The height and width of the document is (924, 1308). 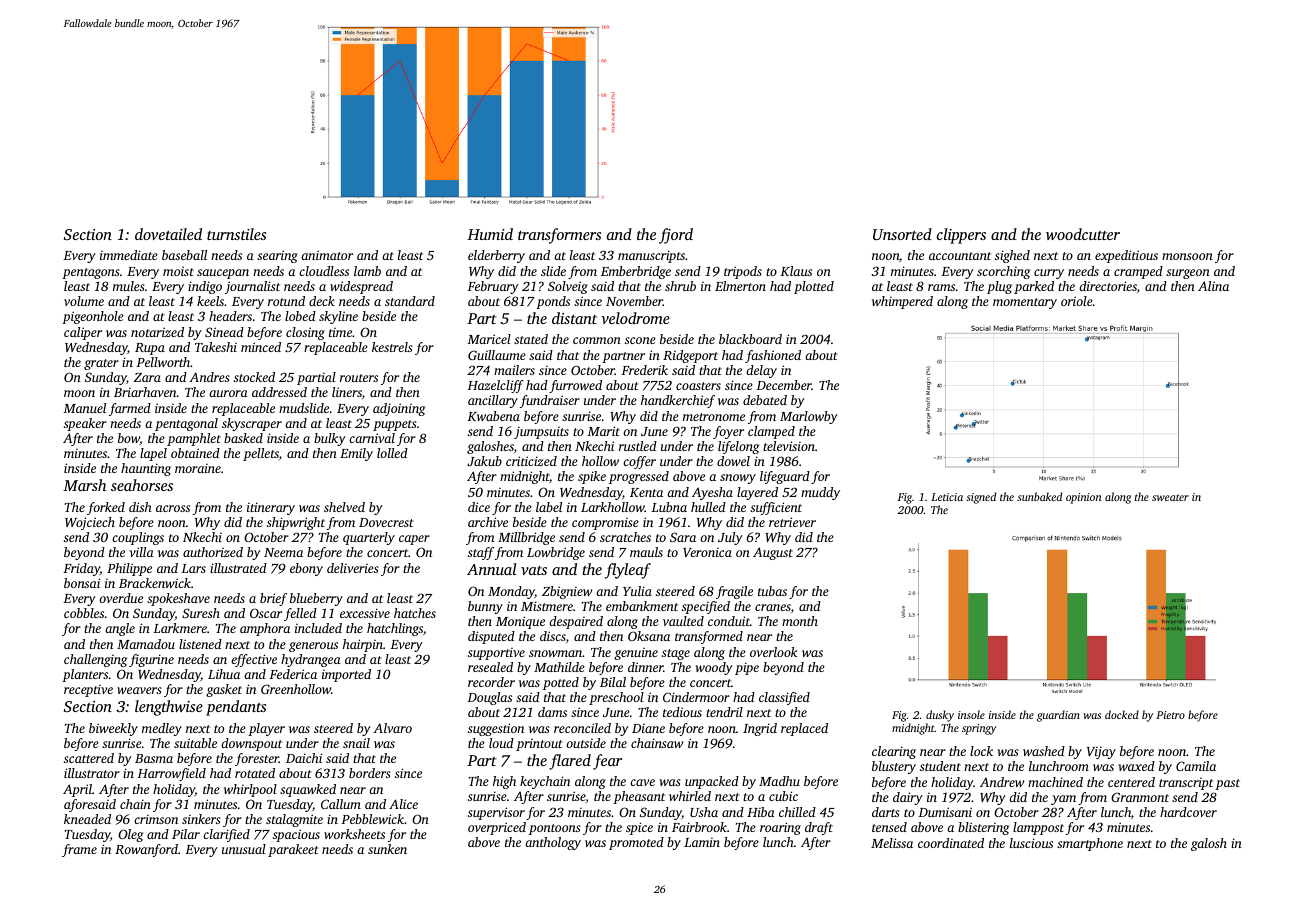 What do you see at coordinates (120, 629) in the document?
I see `angle` at bounding box center [120, 629].
